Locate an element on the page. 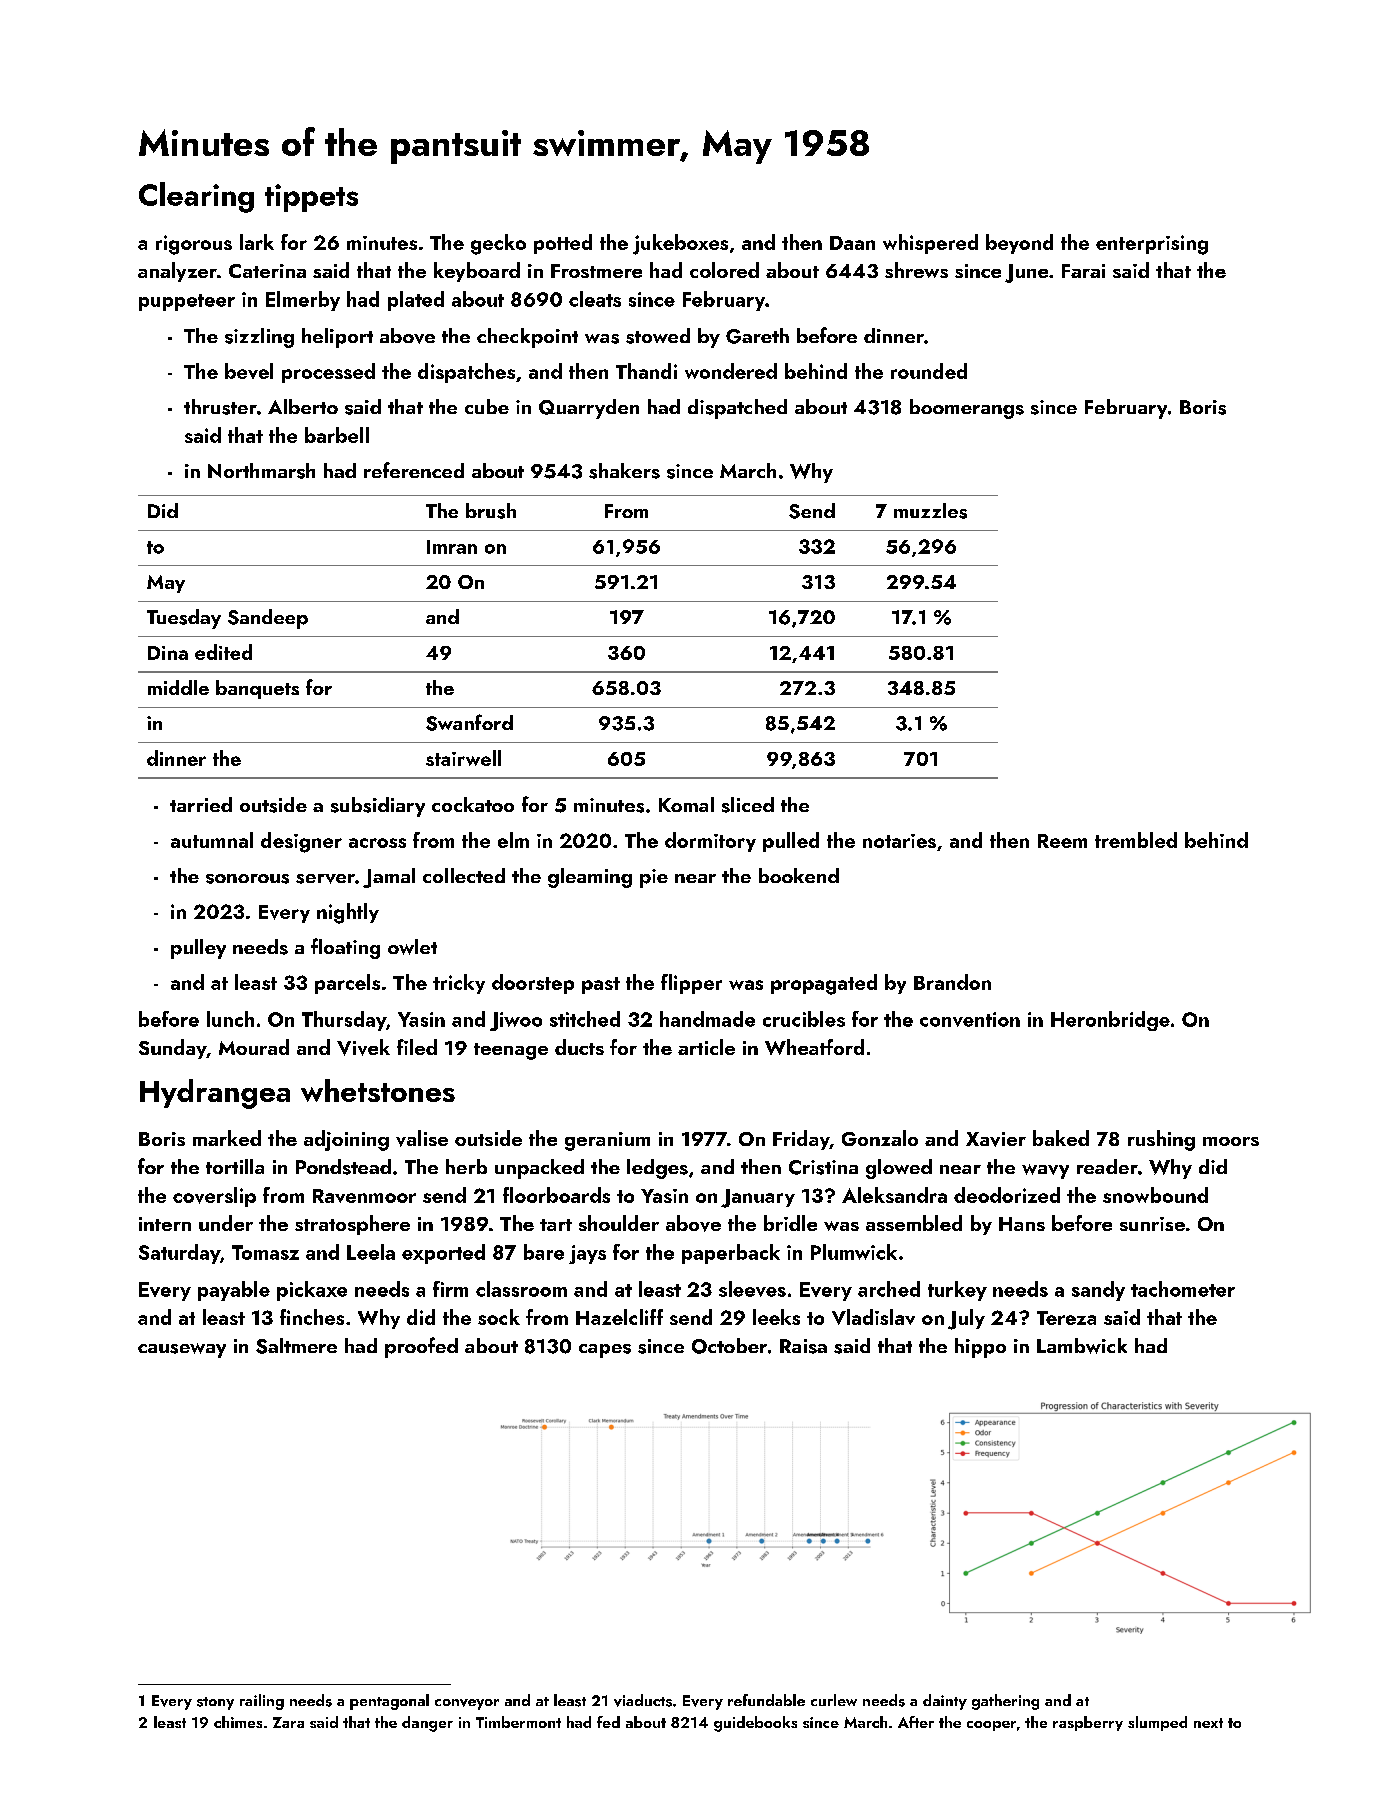 This document has width=1399, height=1810. enterprising is located at coordinates (1152, 245).
